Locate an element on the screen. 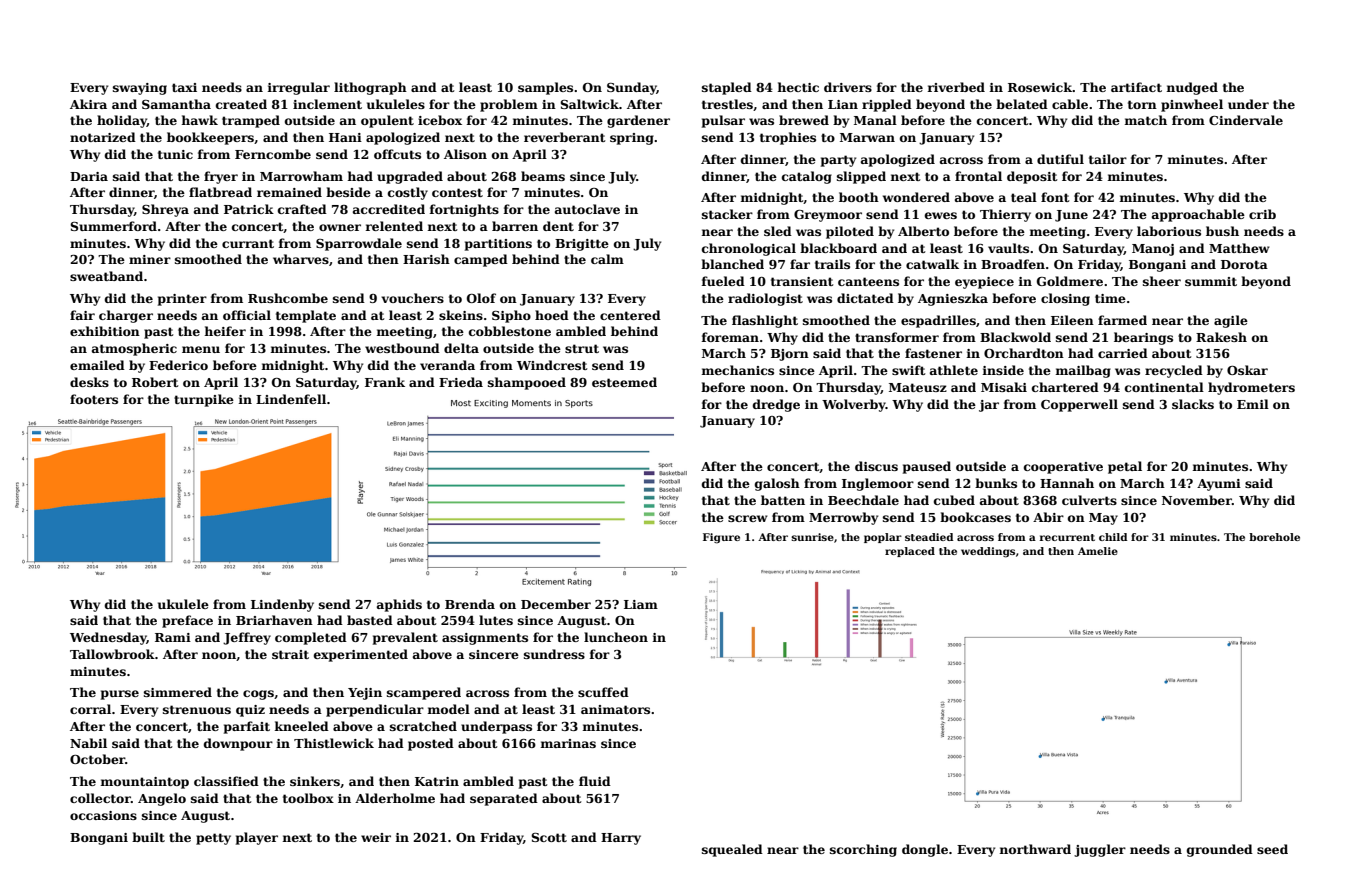 This screenshot has height=887, width=1372. sunrise is located at coordinates (812, 537).
